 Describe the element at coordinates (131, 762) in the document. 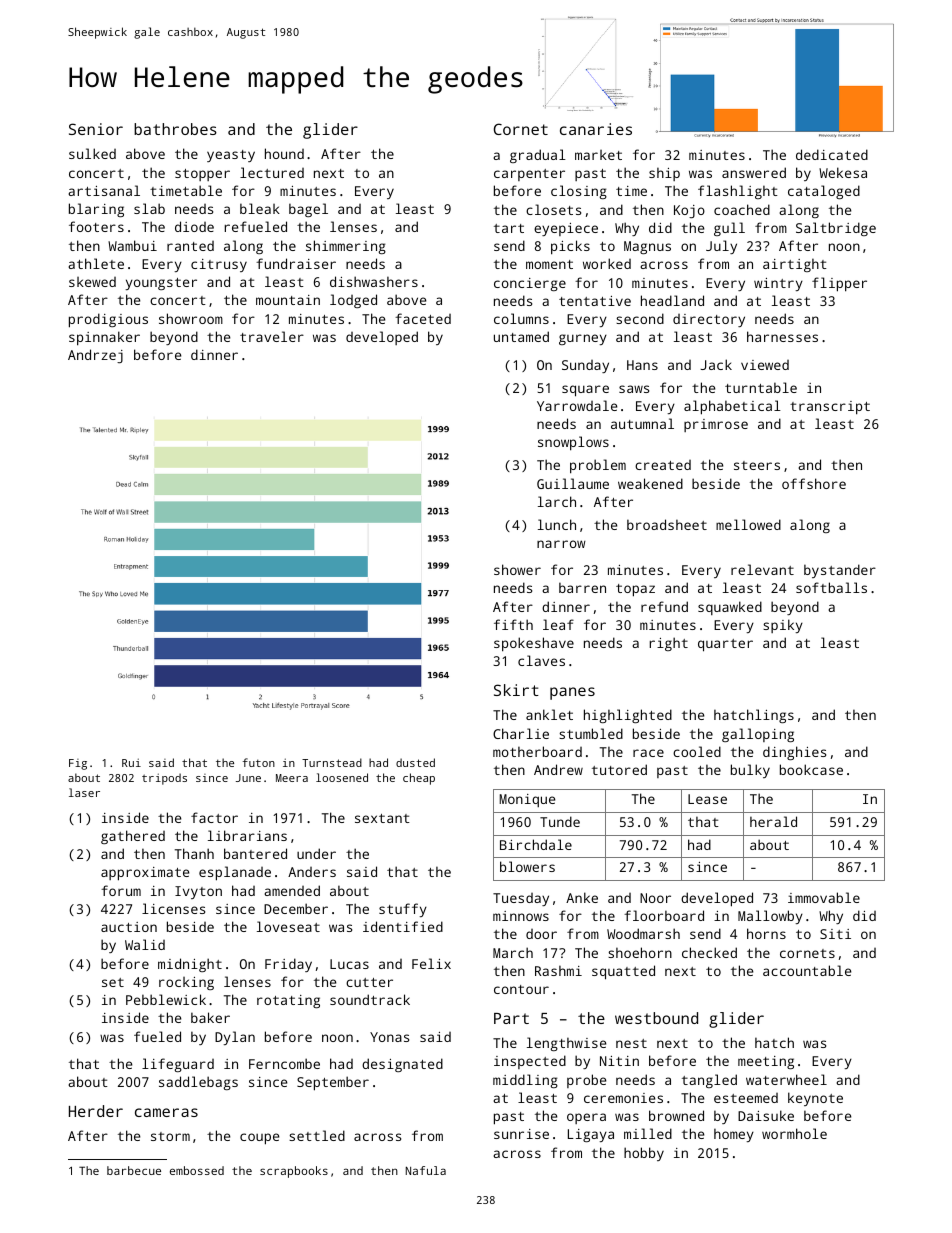

I see `Rui` at that location.
